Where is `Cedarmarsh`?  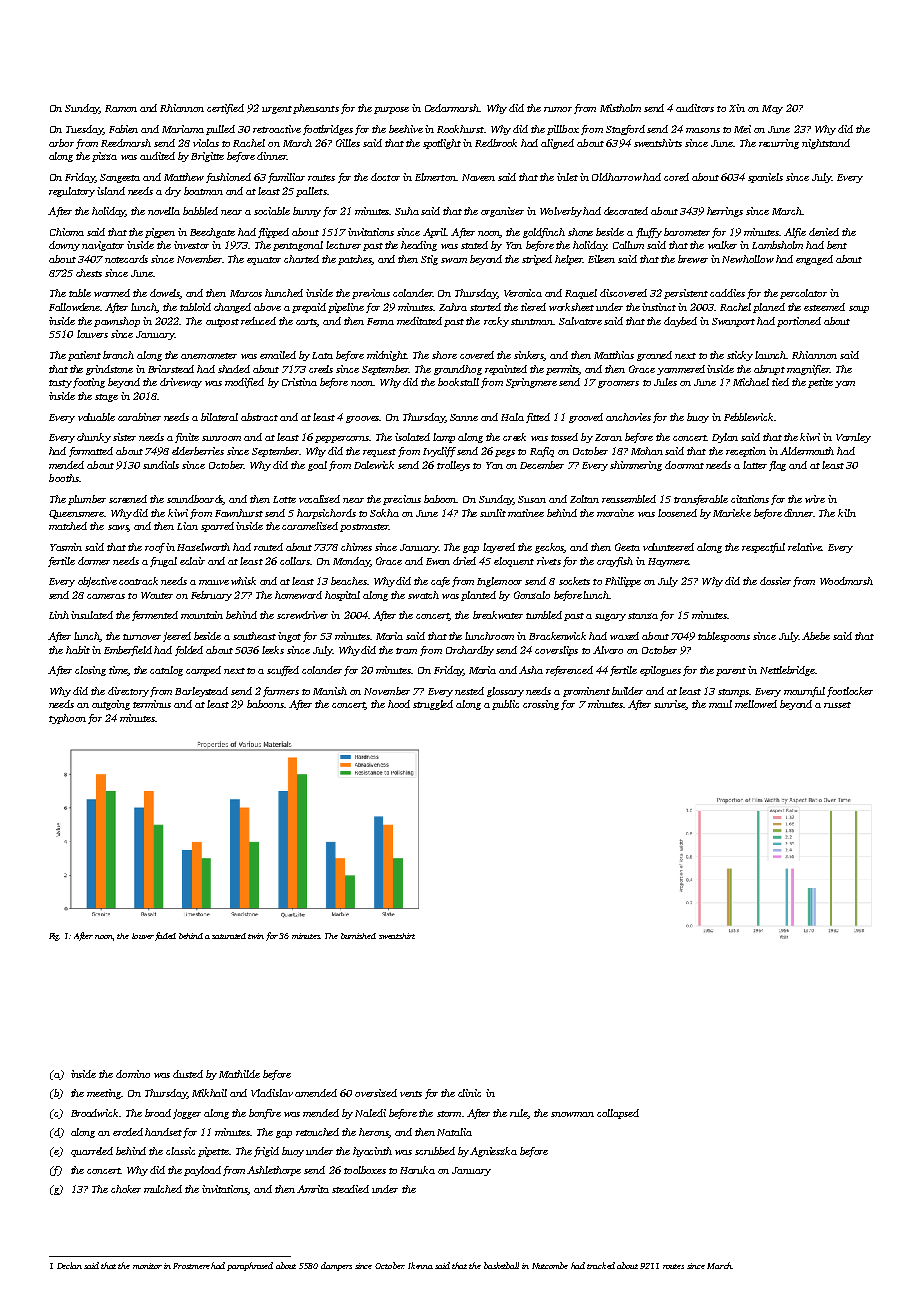
Cedarmarsh is located at coordinates (452, 108).
